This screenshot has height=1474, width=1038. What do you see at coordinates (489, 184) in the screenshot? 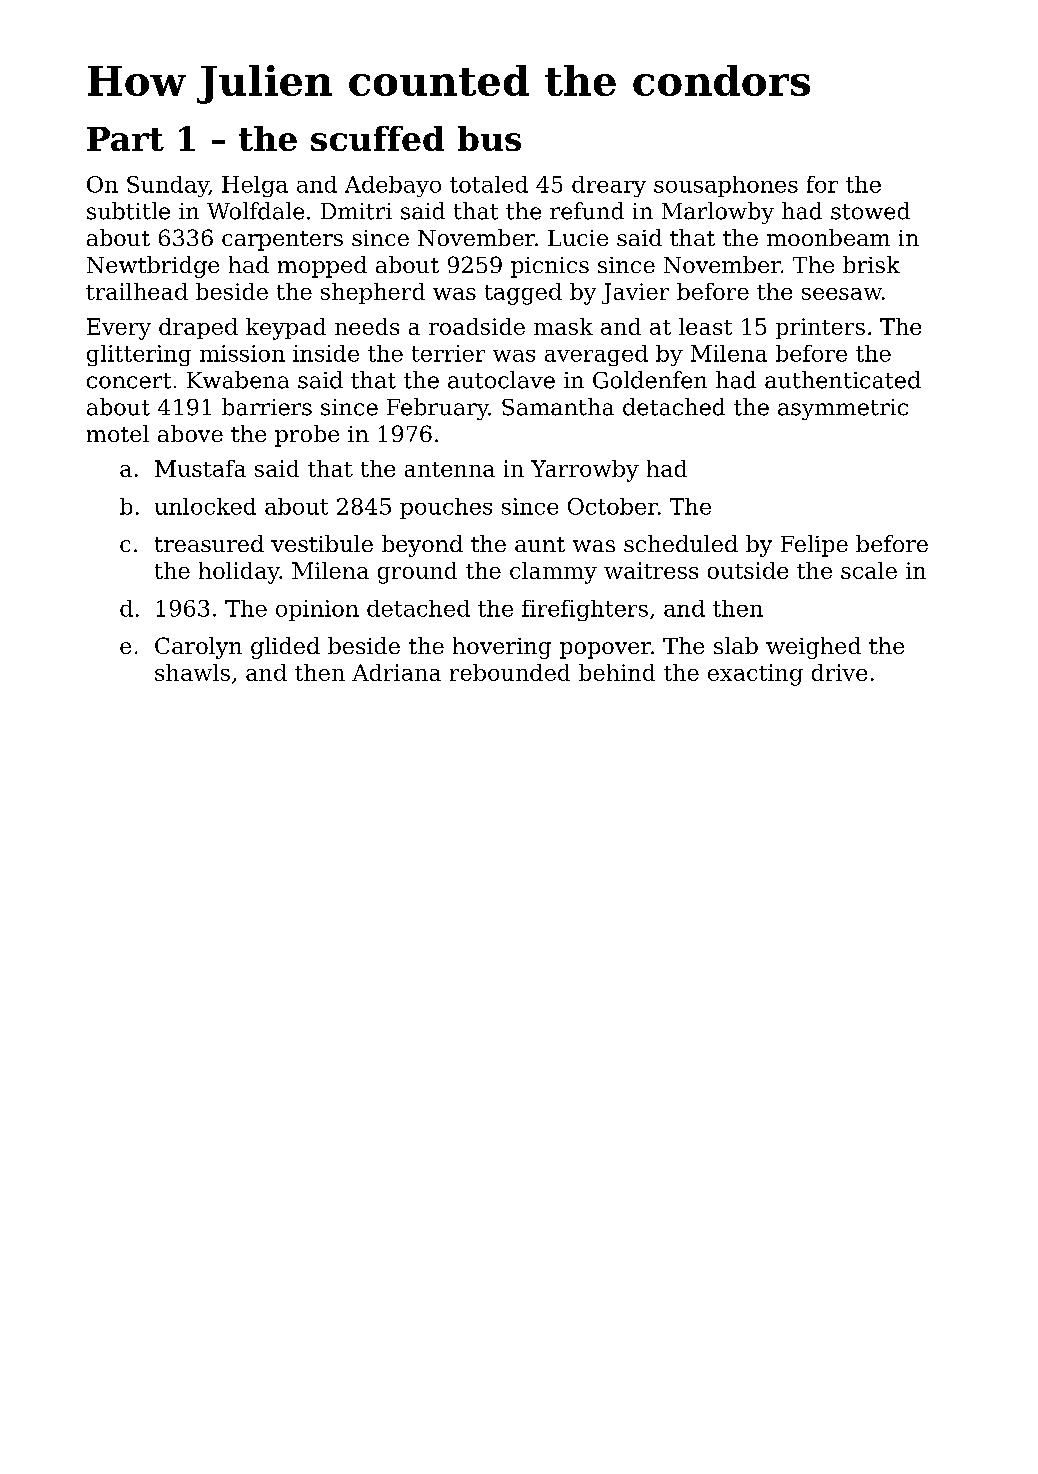
I see `totaled` at bounding box center [489, 184].
